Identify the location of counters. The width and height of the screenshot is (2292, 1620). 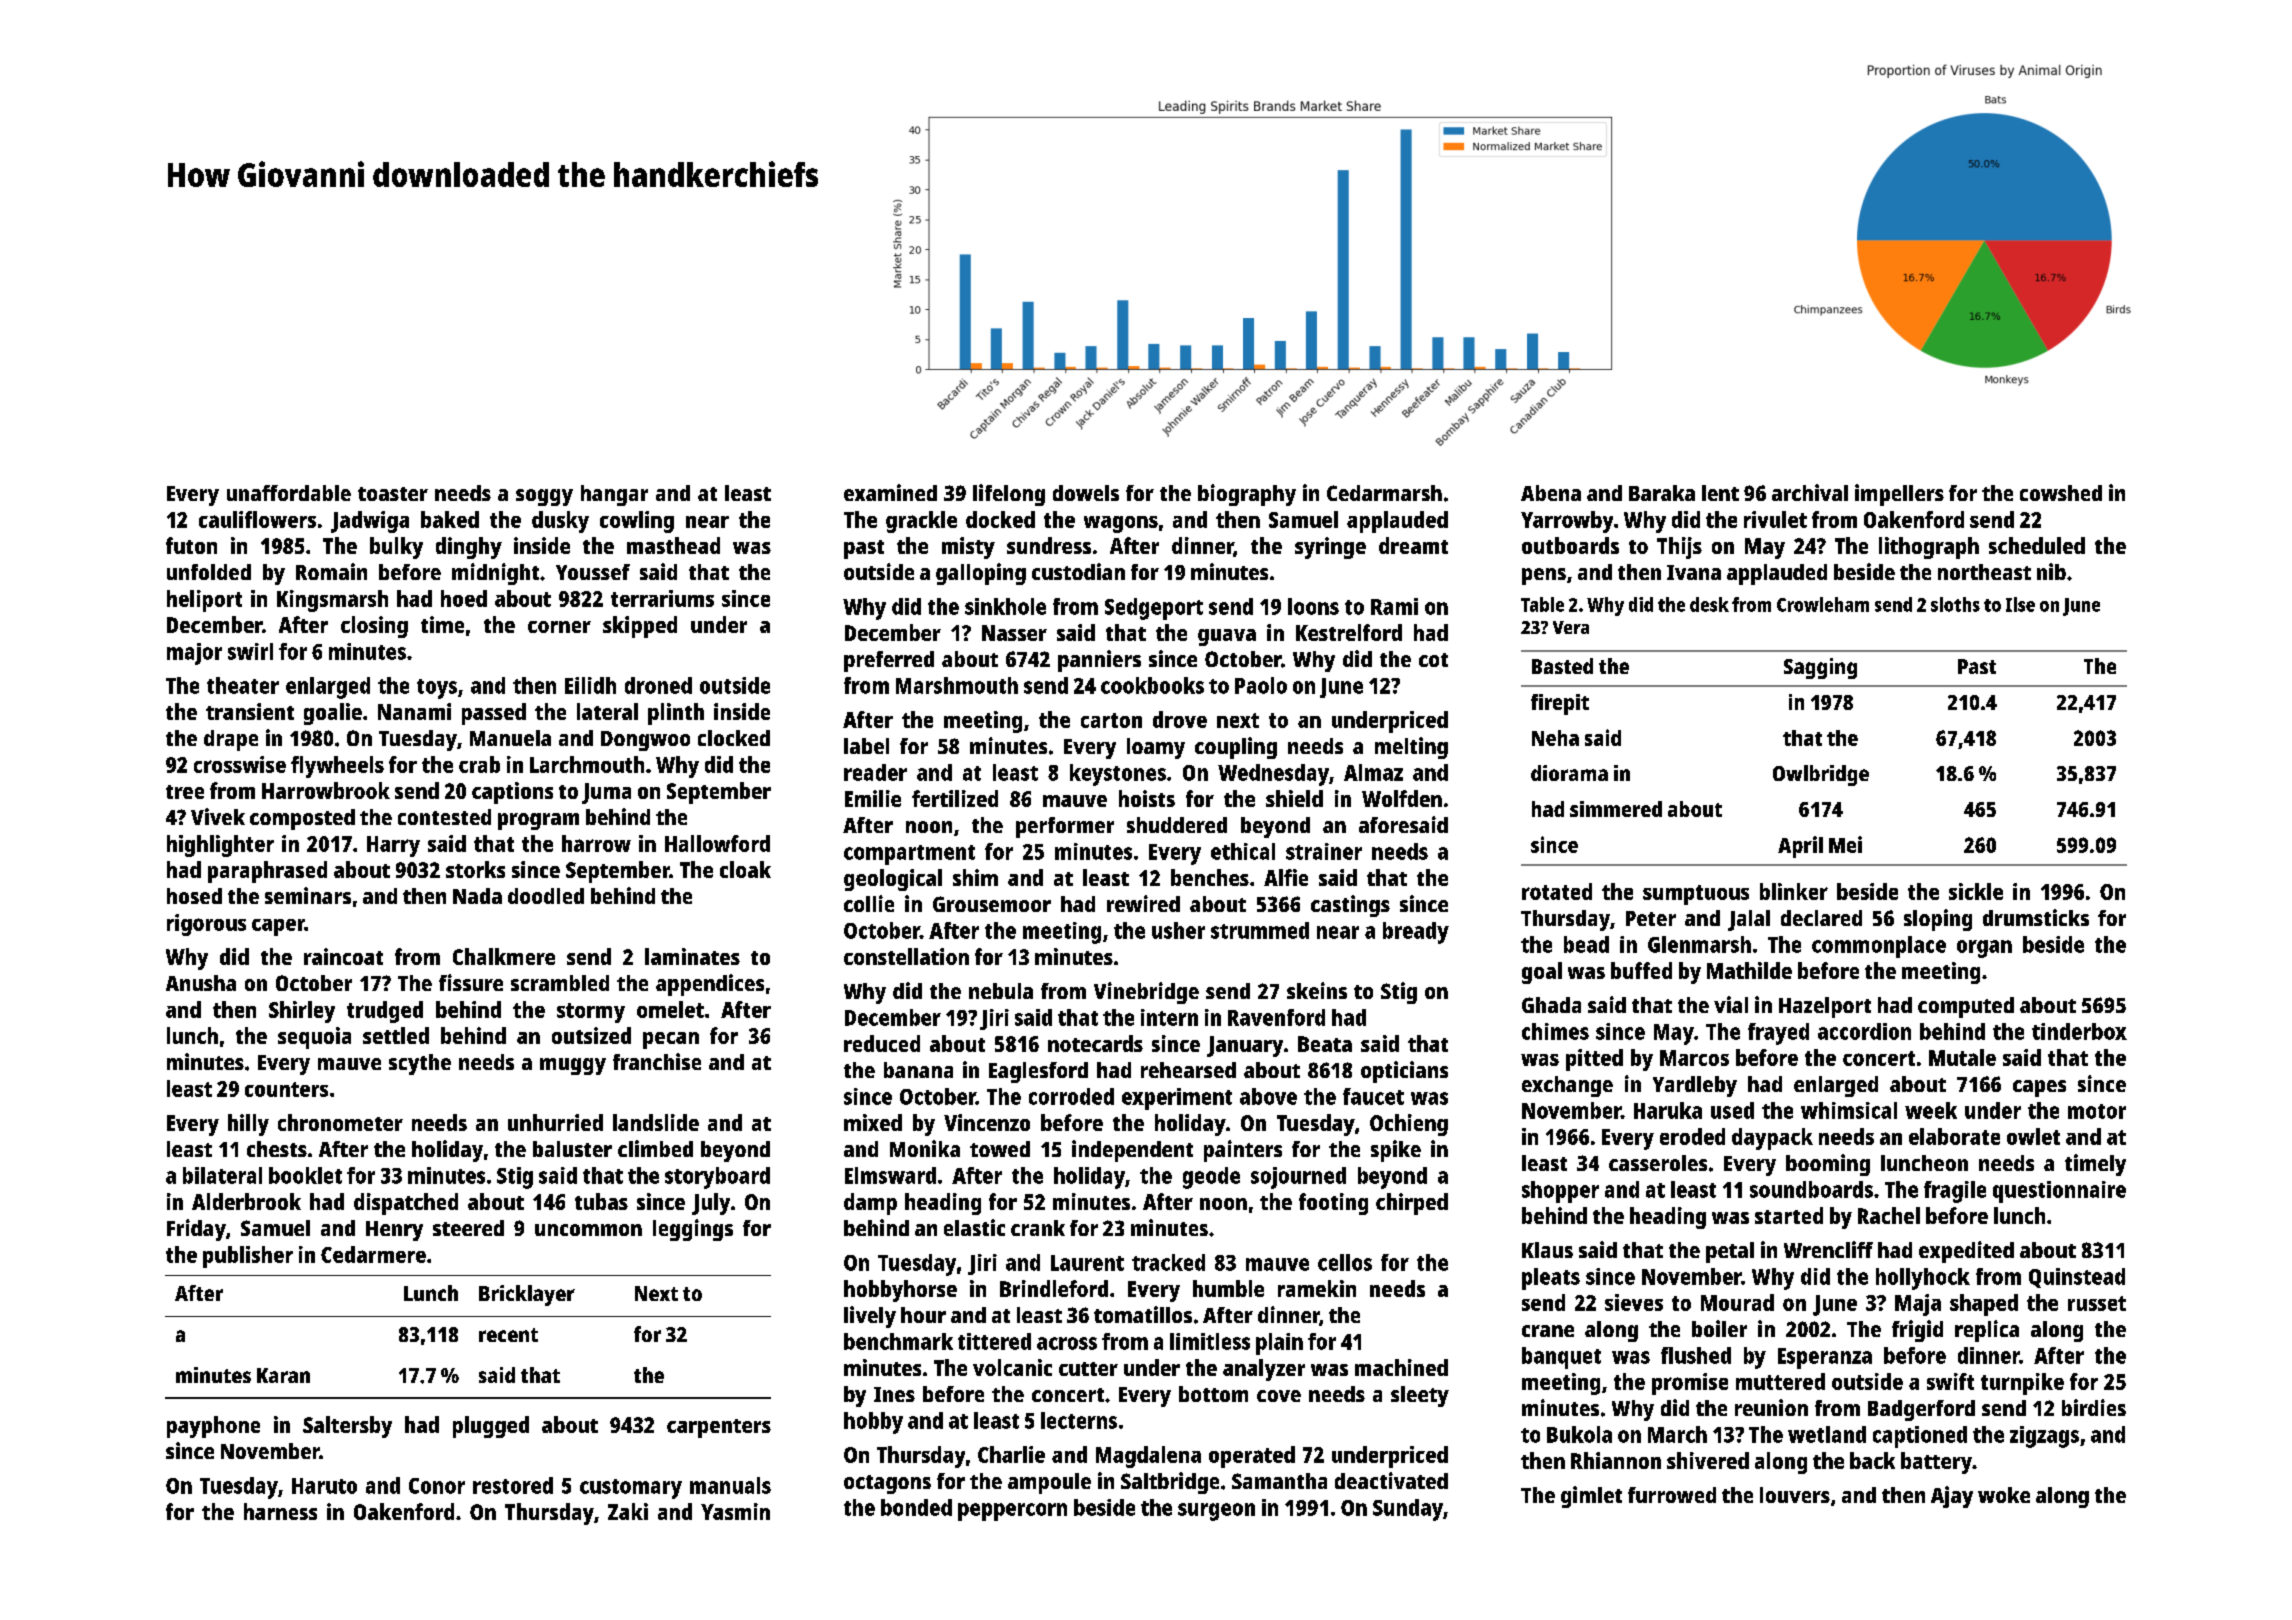
(286, 1089).
